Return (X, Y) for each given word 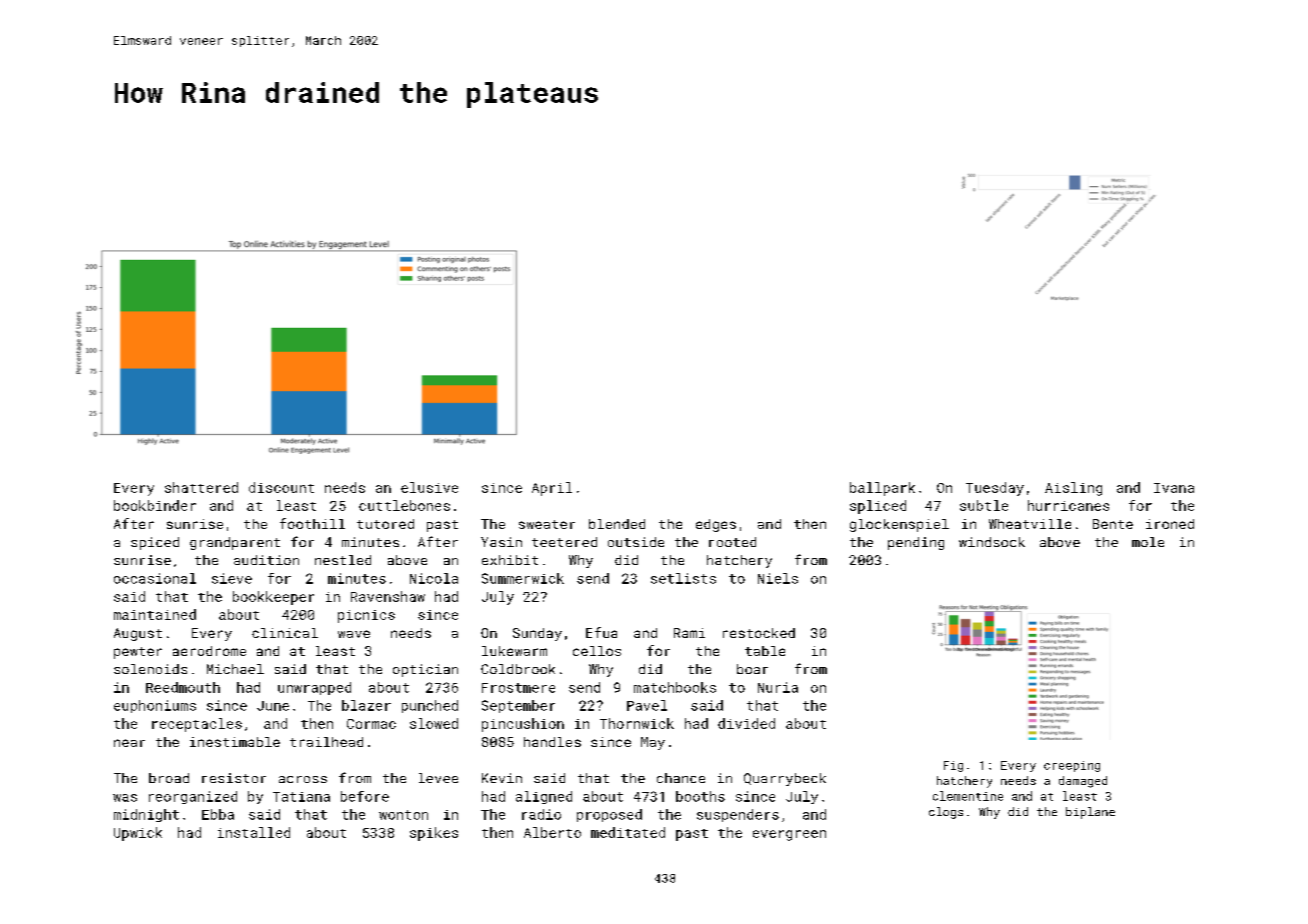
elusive (429, 487)
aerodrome (209, 651)
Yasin (501, 542)
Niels (778, 578)
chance (681, 778)
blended (617, 524)
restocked (759, 633)
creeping (1072, 766)
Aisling (1073, 489)
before (365, 796)
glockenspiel (899, 525)
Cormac (371, 724)
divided (746, 723)
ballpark (882, 489)
